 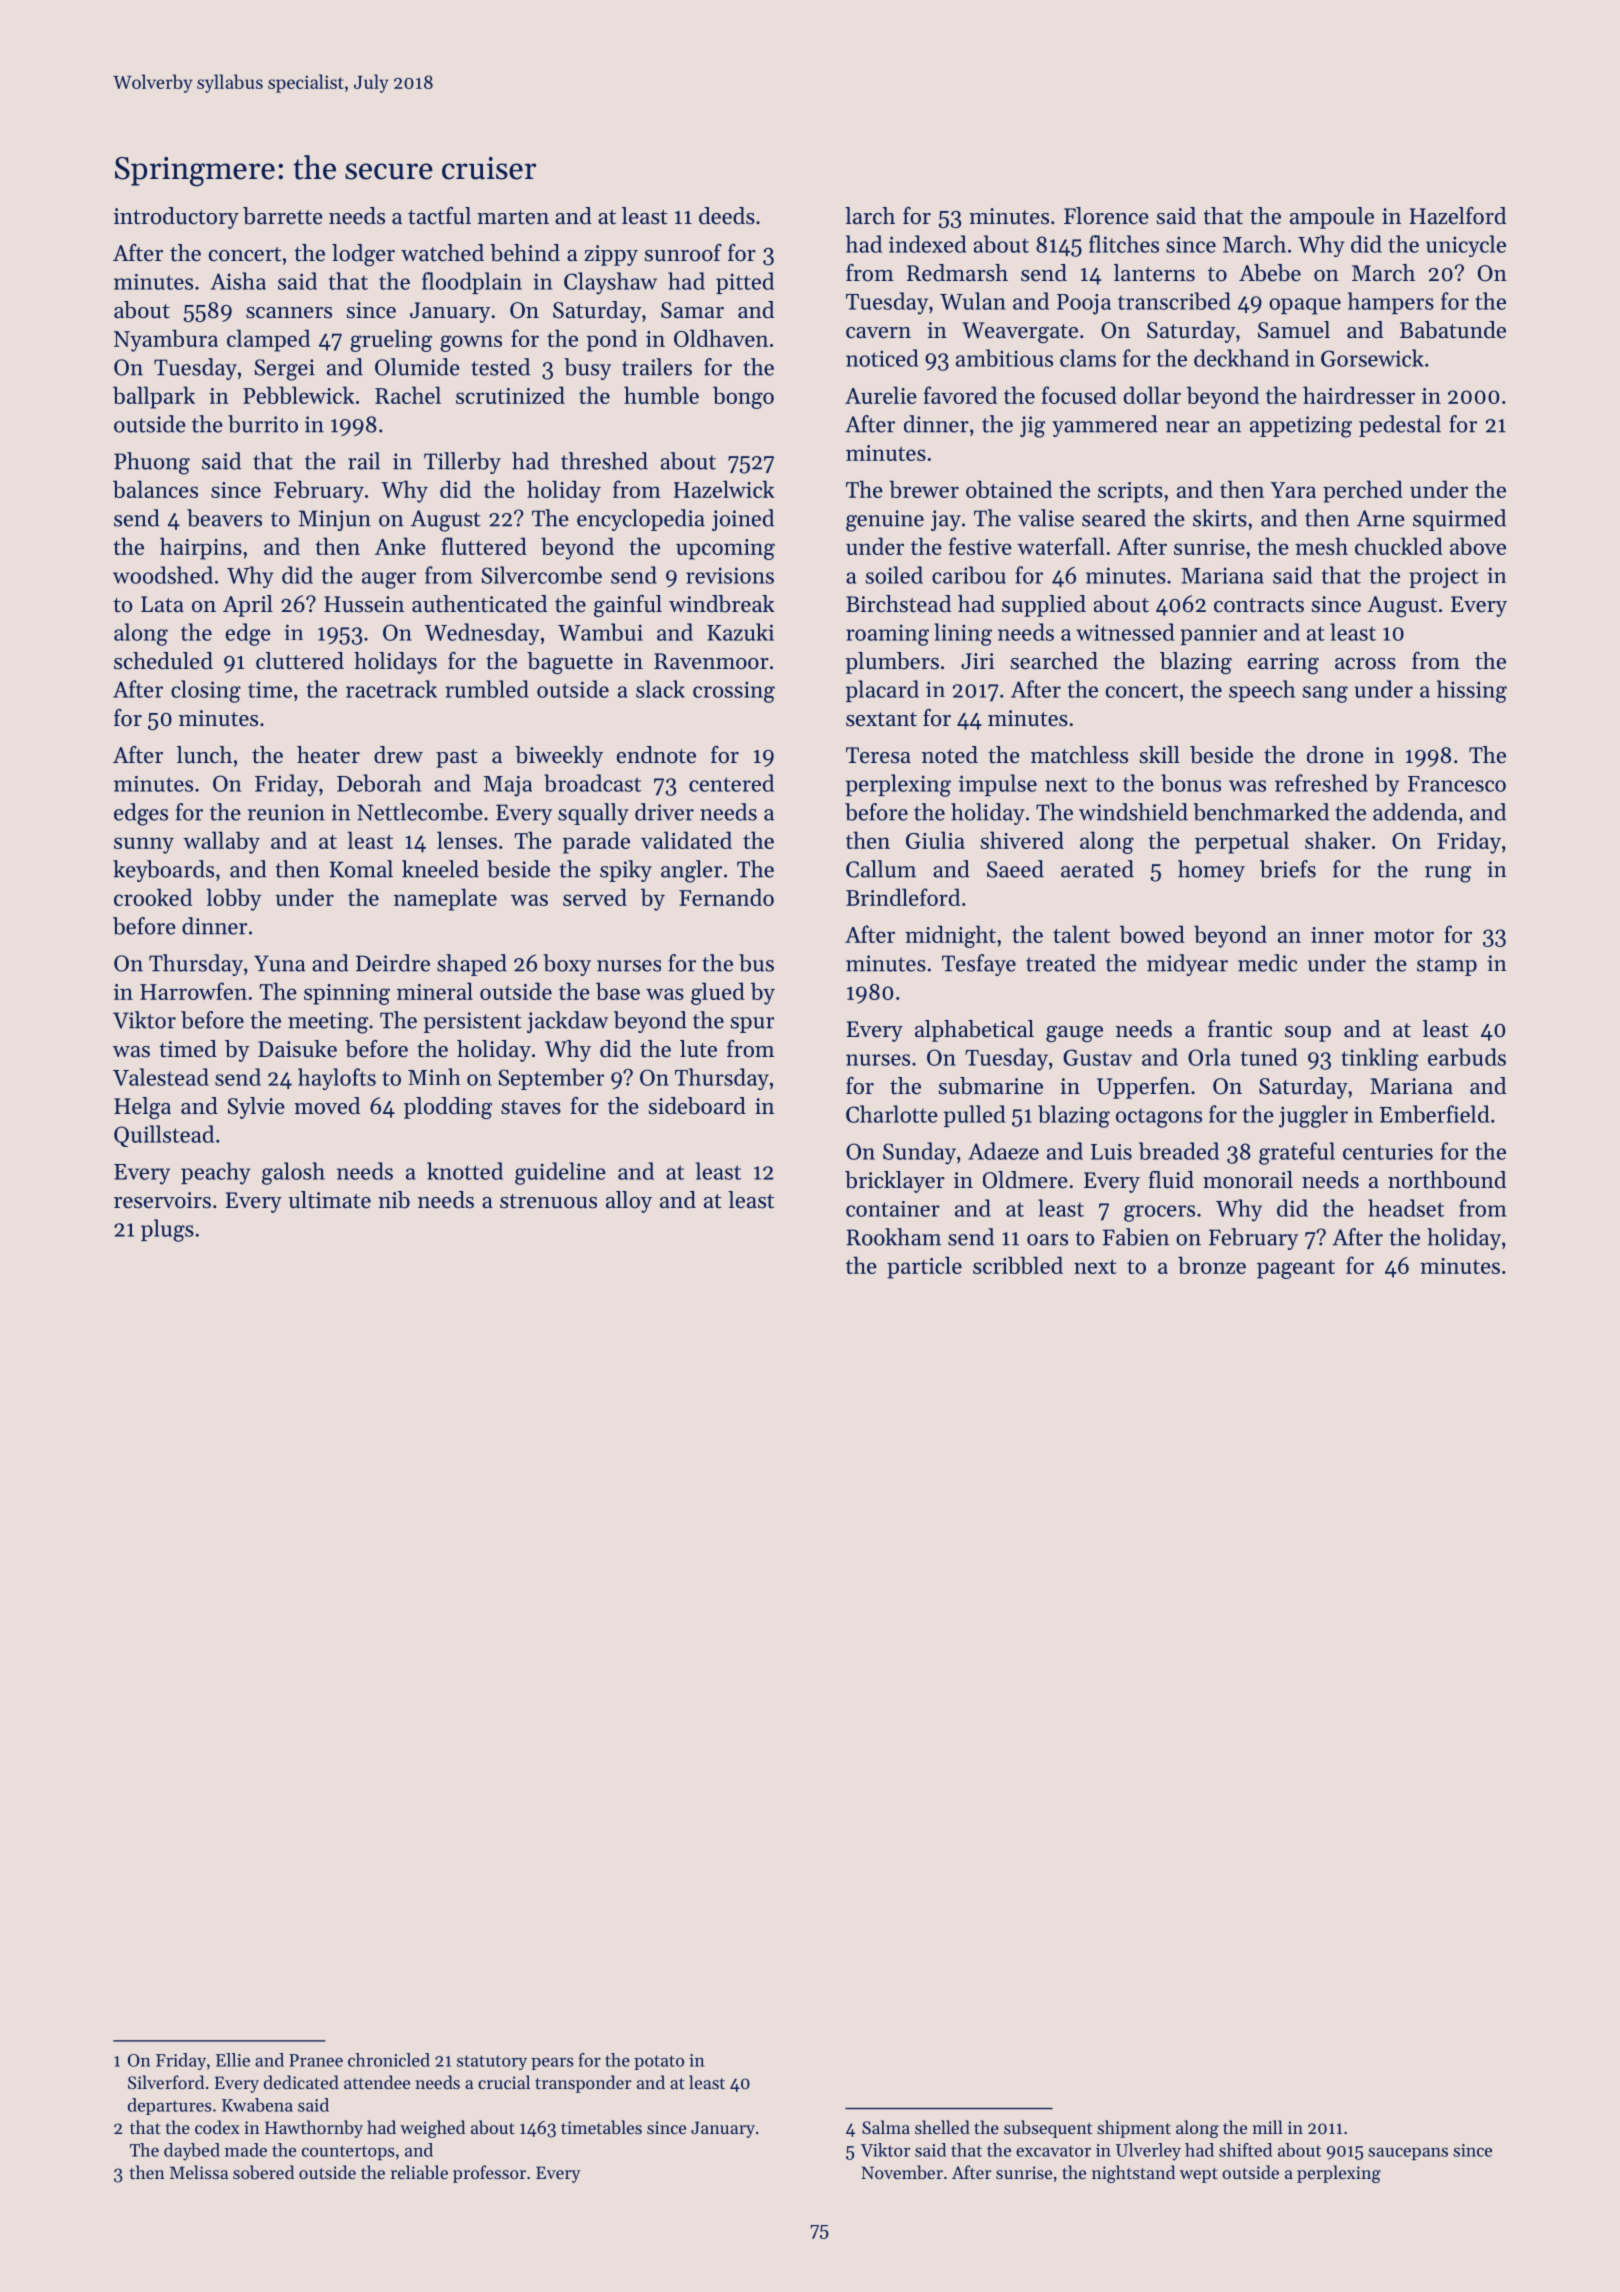 I want to click on Hazelwick, so click(x=724, y=489).
